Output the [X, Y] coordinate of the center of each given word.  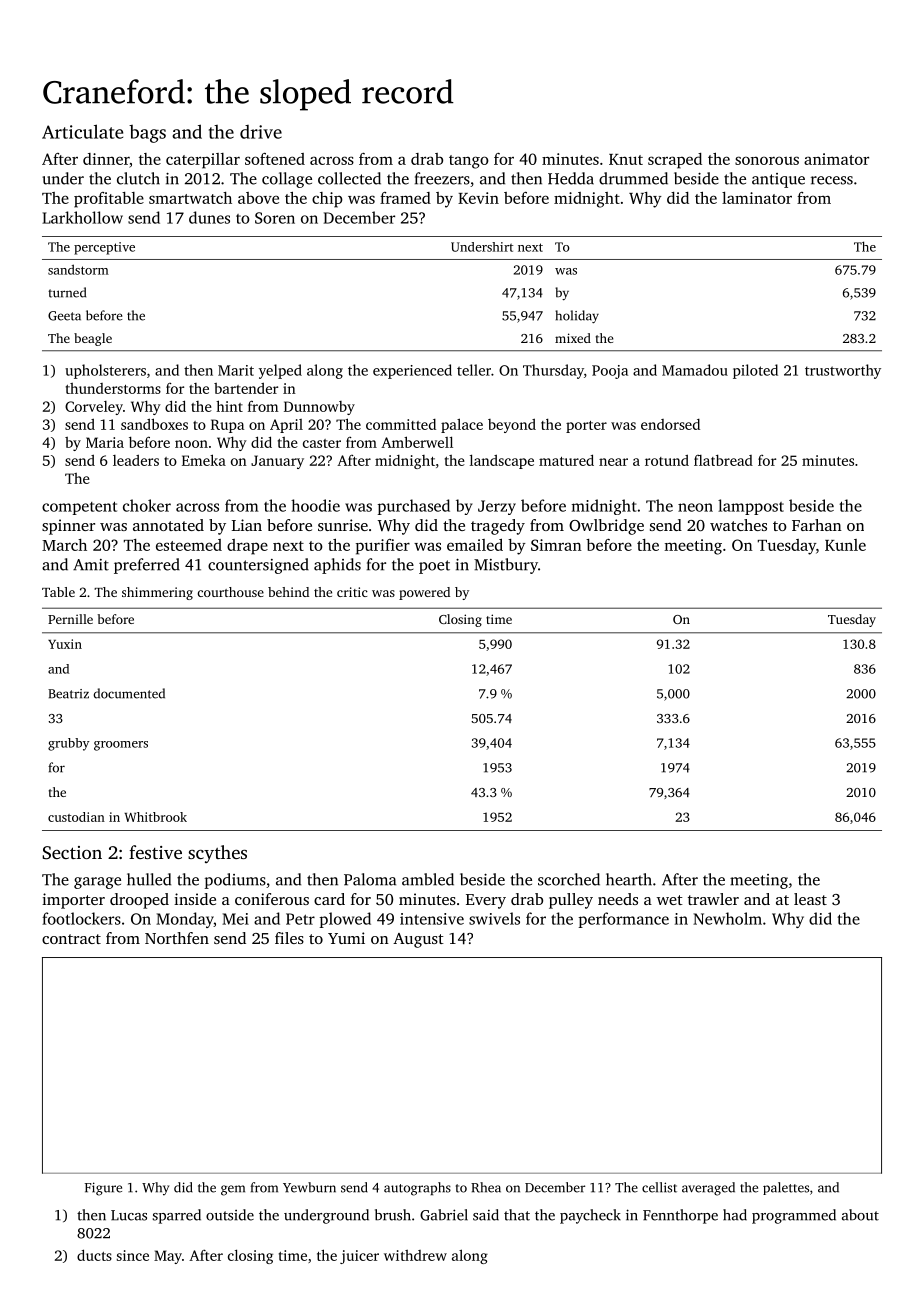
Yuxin [65, 644]
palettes [786, 1188]
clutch [138, 178]
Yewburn [309, 1187]
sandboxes [154, 424]
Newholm [727, 918]
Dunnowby [319, 408]
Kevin [478, 198]
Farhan [817, 525]
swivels [494, 918]
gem [233, 1190]
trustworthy [843, 371]
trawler [713, 899]
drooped [139, 901]
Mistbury [506, 566]
